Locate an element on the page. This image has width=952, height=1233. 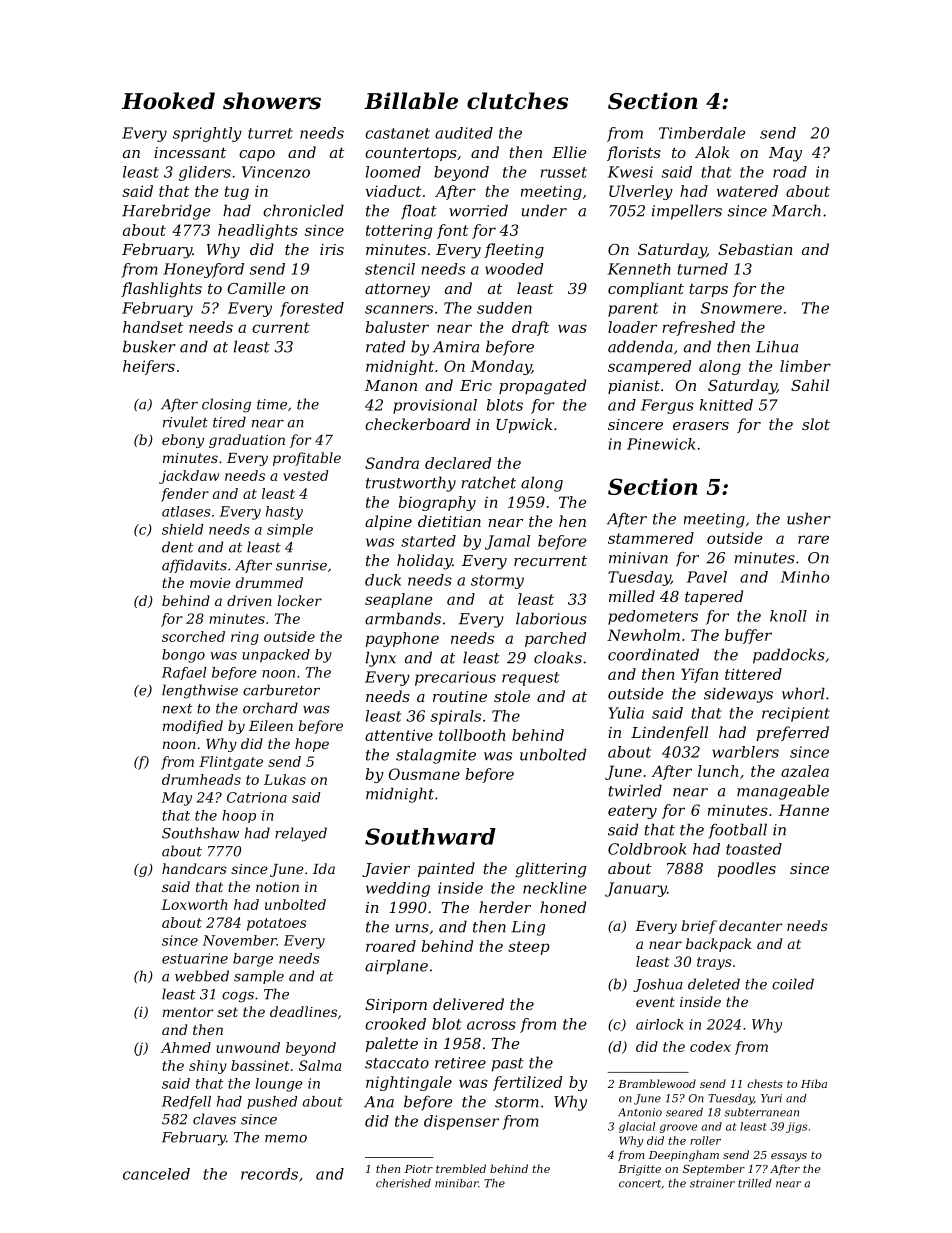
handset is located at coordinates (153, 327).
